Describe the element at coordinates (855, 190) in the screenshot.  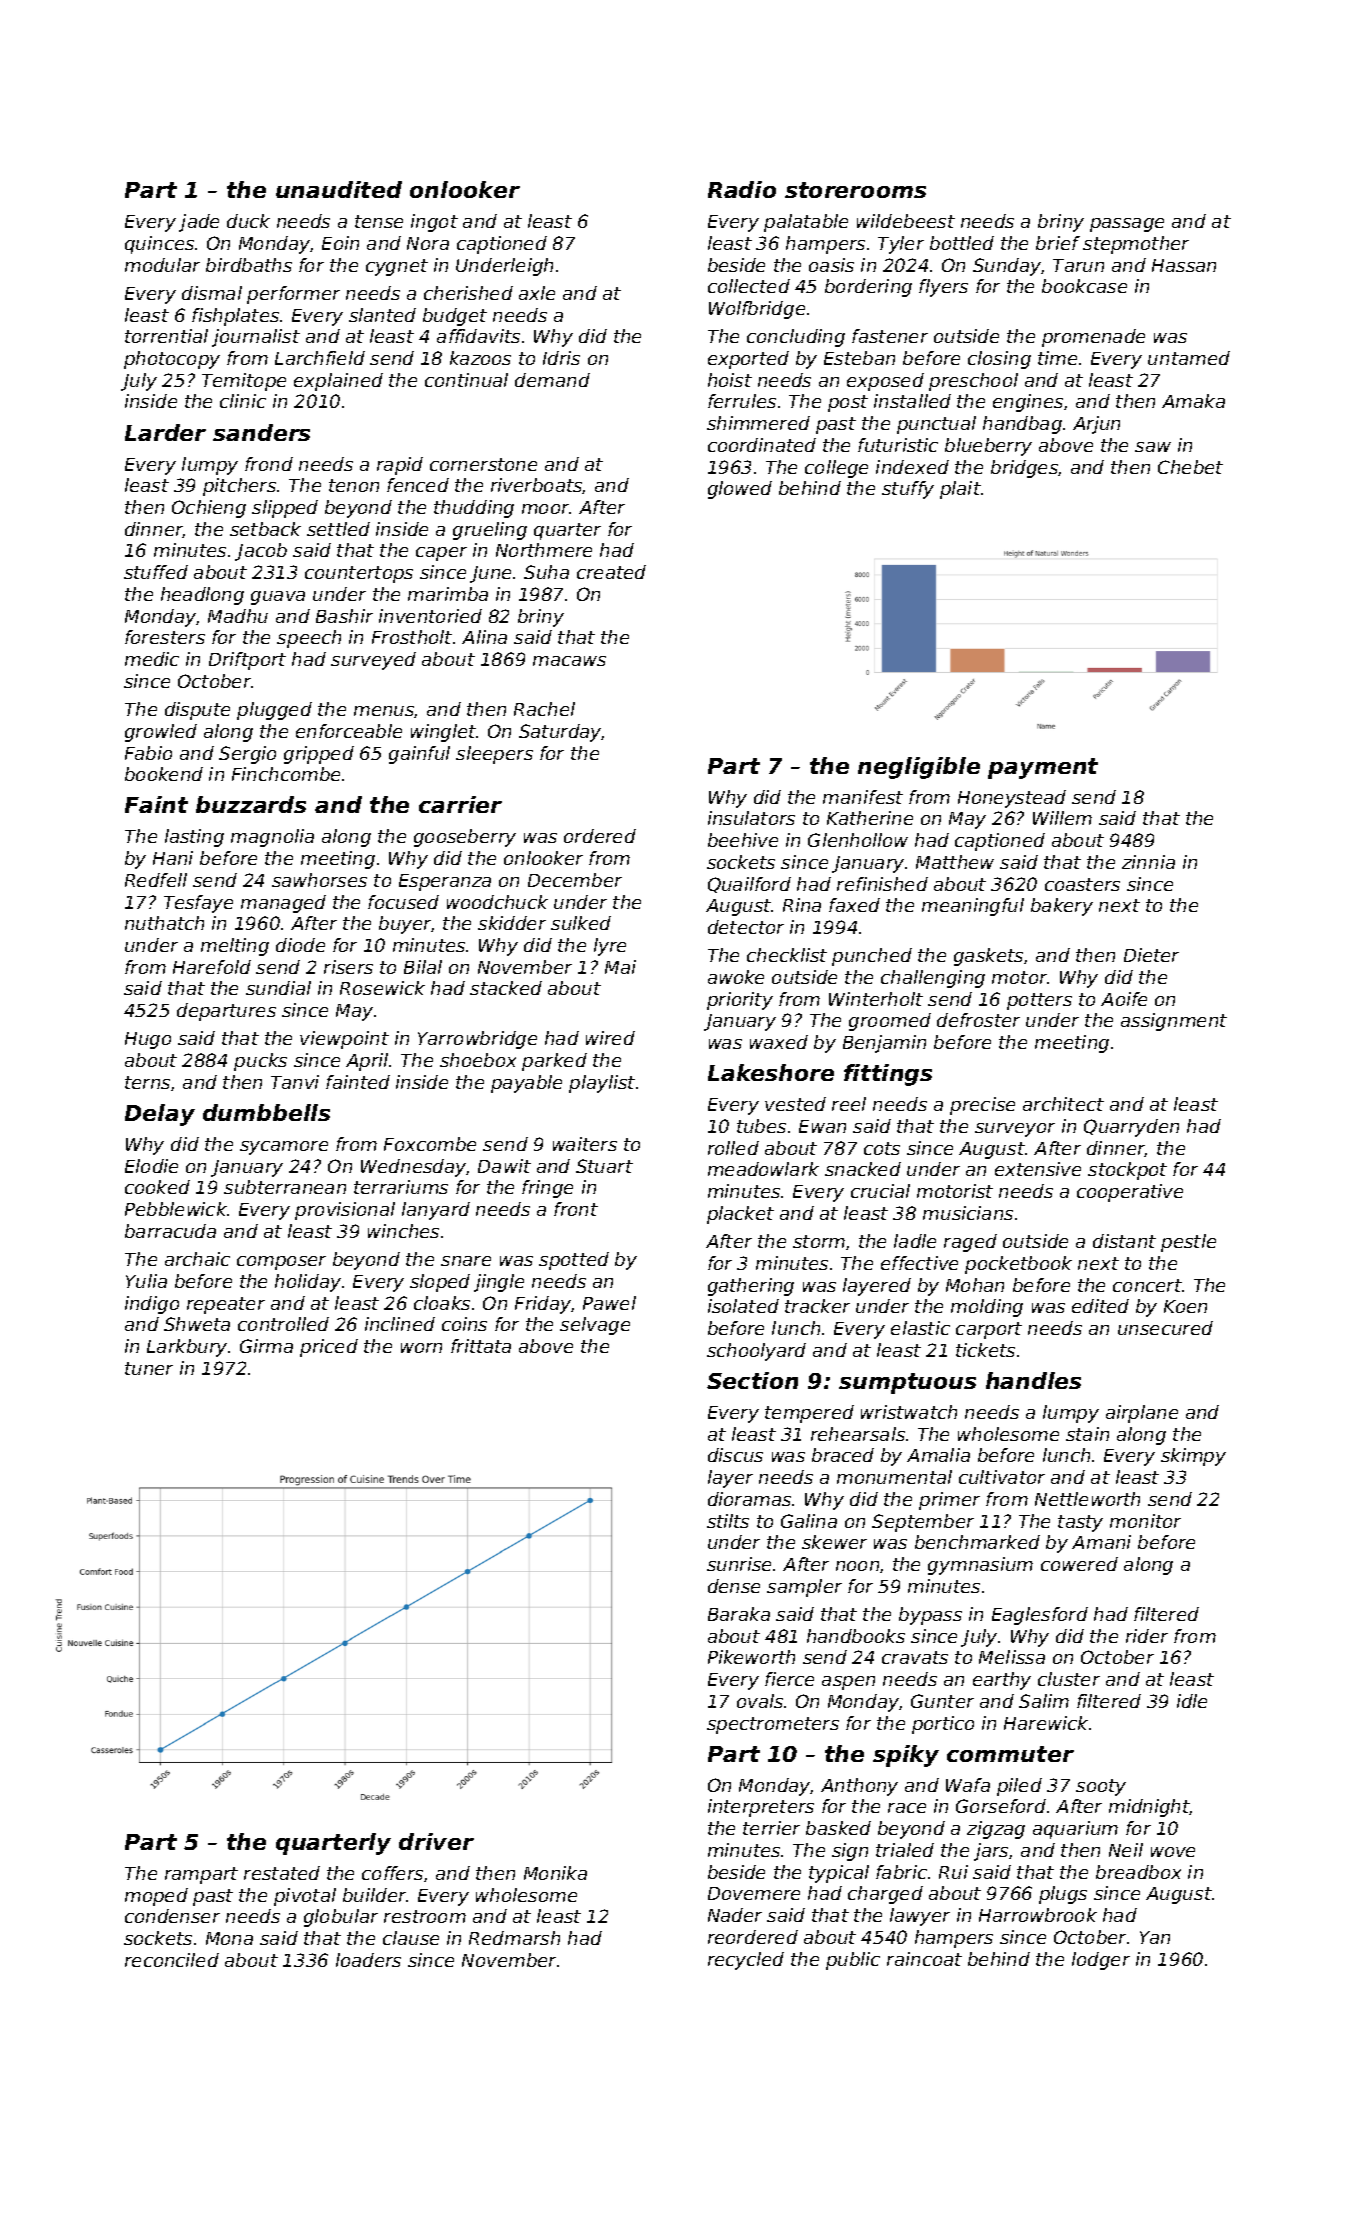
I see `storerooms` at that location.
